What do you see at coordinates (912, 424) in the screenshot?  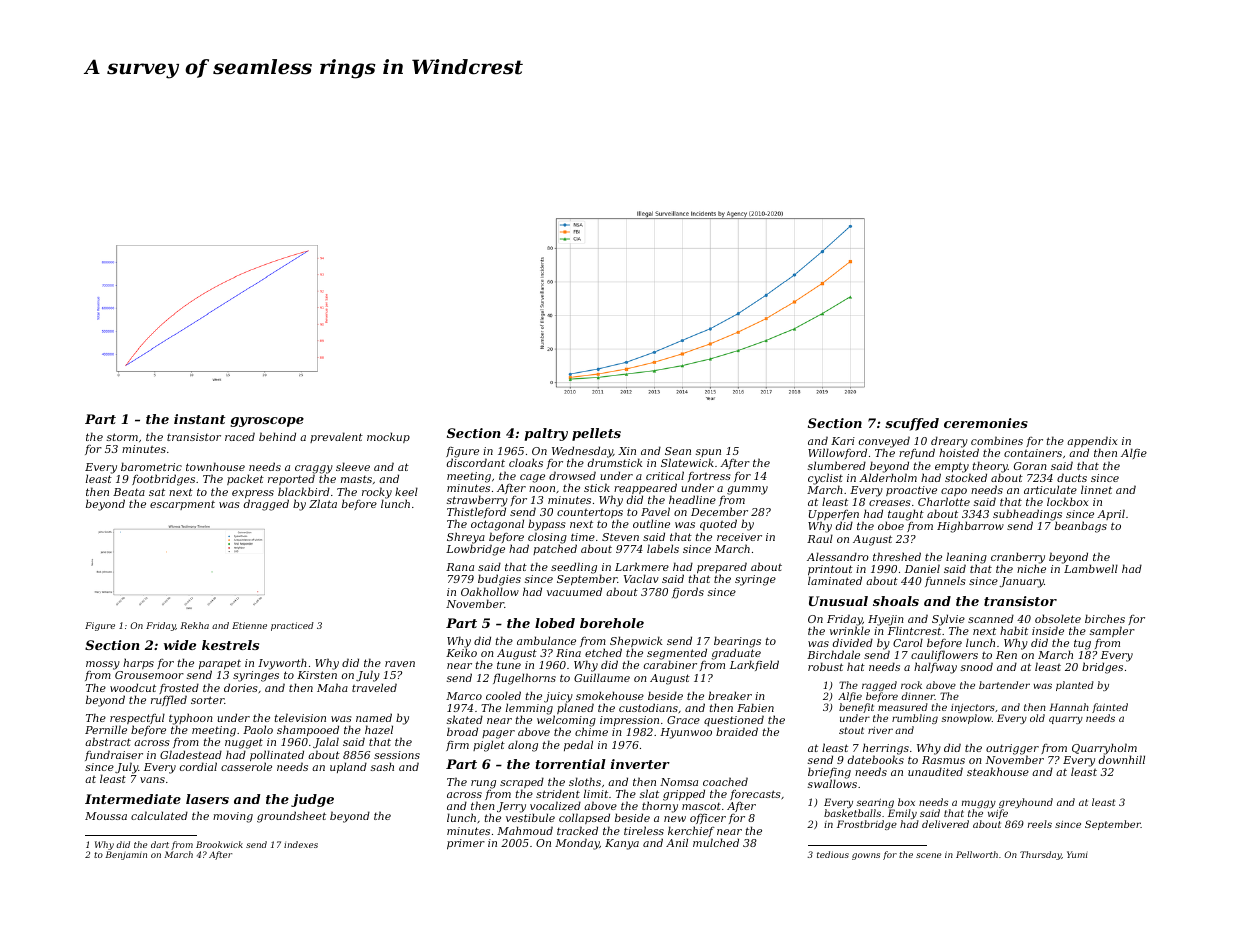 I see `scuffed` at bounding box center [912, 424].
